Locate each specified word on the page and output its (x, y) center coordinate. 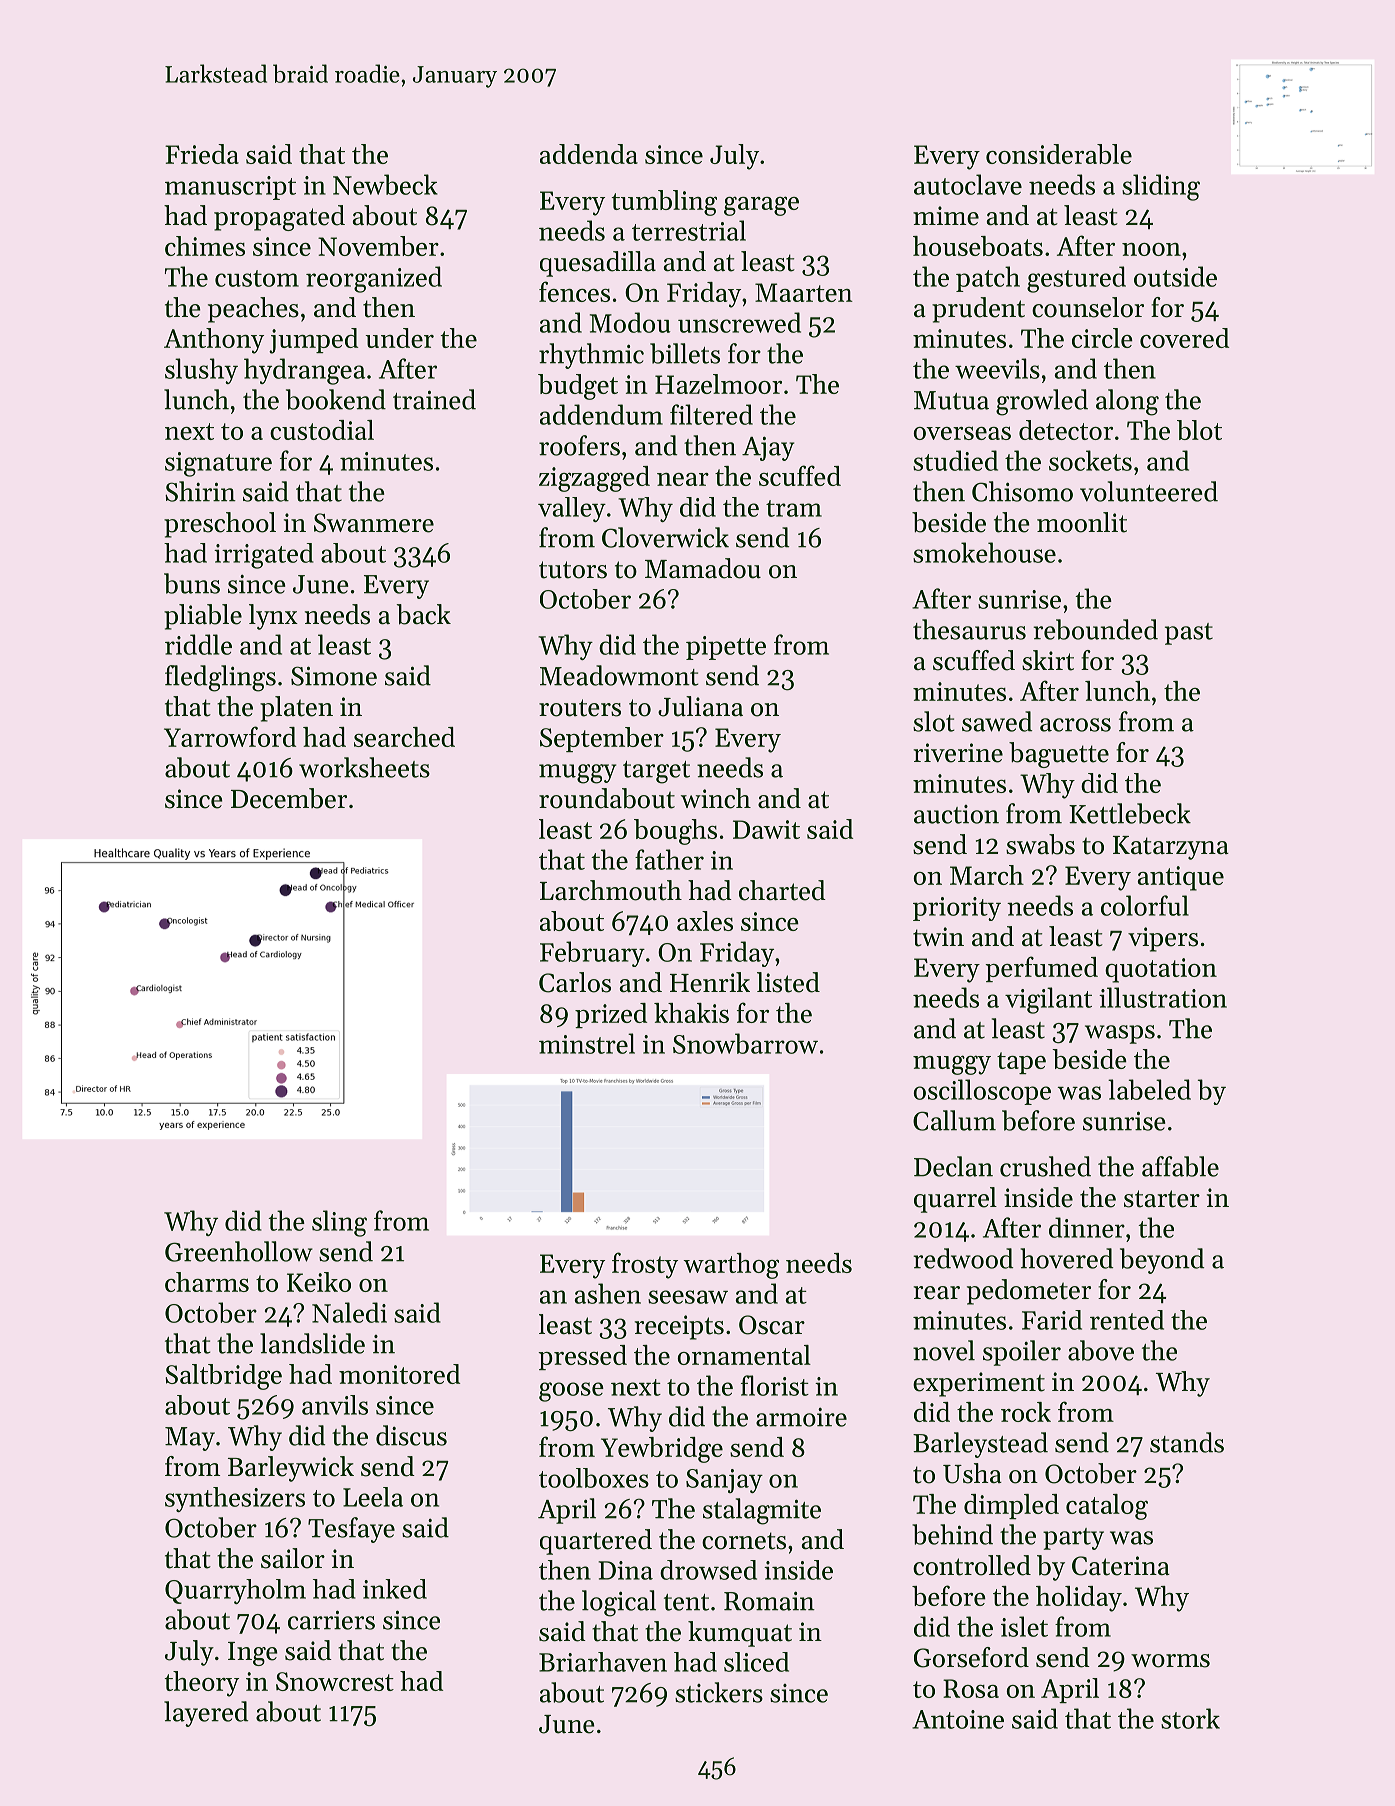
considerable (1059, 154)
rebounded (1095, 629)
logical (619, 1603)
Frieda (202, 154)
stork (1190, 1718)
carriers (331, 1620)
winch (716, 798)
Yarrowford (230, 736)
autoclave (968, 184)
